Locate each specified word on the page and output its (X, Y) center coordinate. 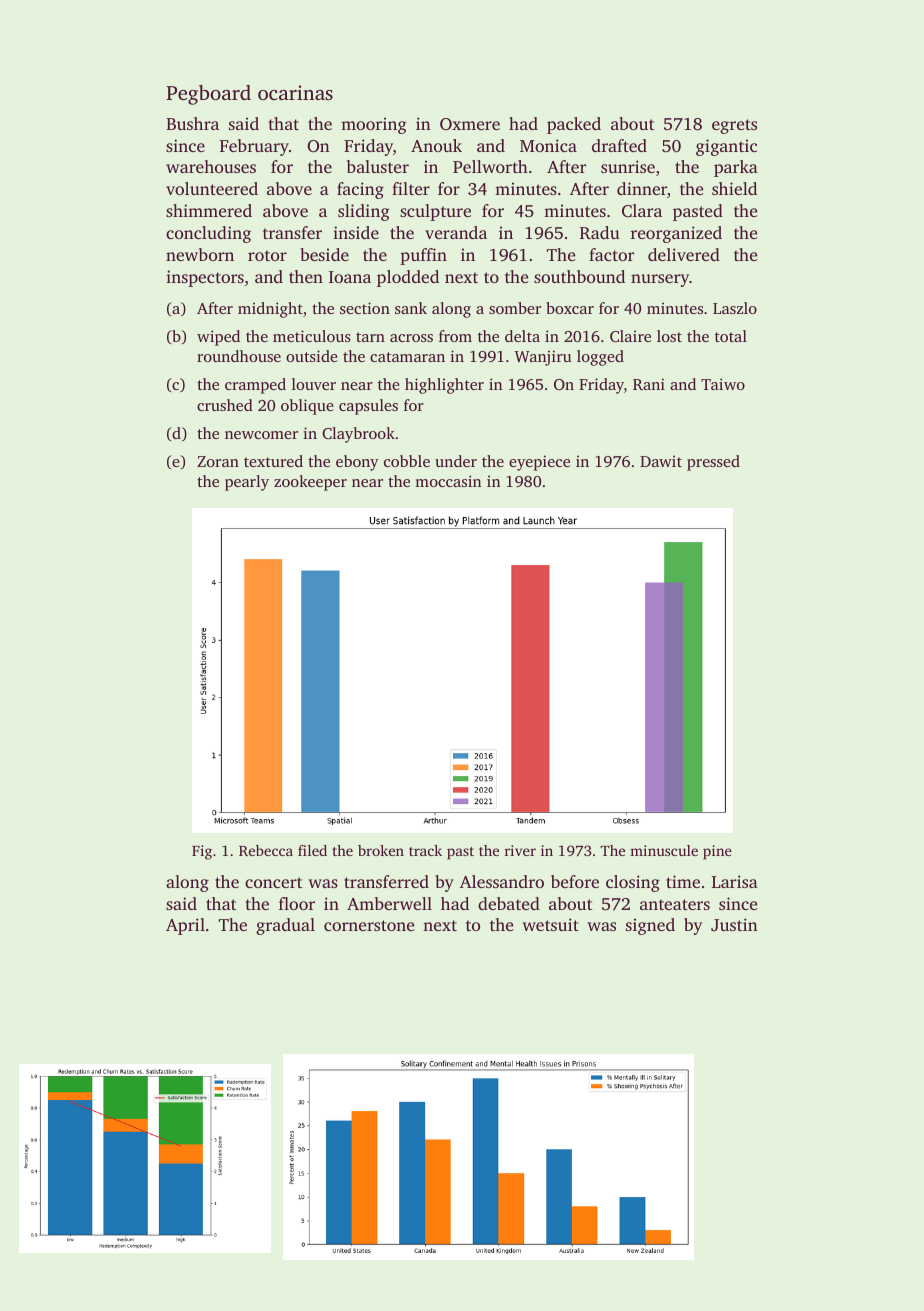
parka (736, 168)
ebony (357, 463)
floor (297, 903)
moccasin (448, 481)
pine (717, 852)
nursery (660, 280)
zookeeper (310, 483)
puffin (423, 256)
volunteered (212, 188)
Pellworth (490, 166)
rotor (267, 255)
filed (312, 850)
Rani (649, 384)
